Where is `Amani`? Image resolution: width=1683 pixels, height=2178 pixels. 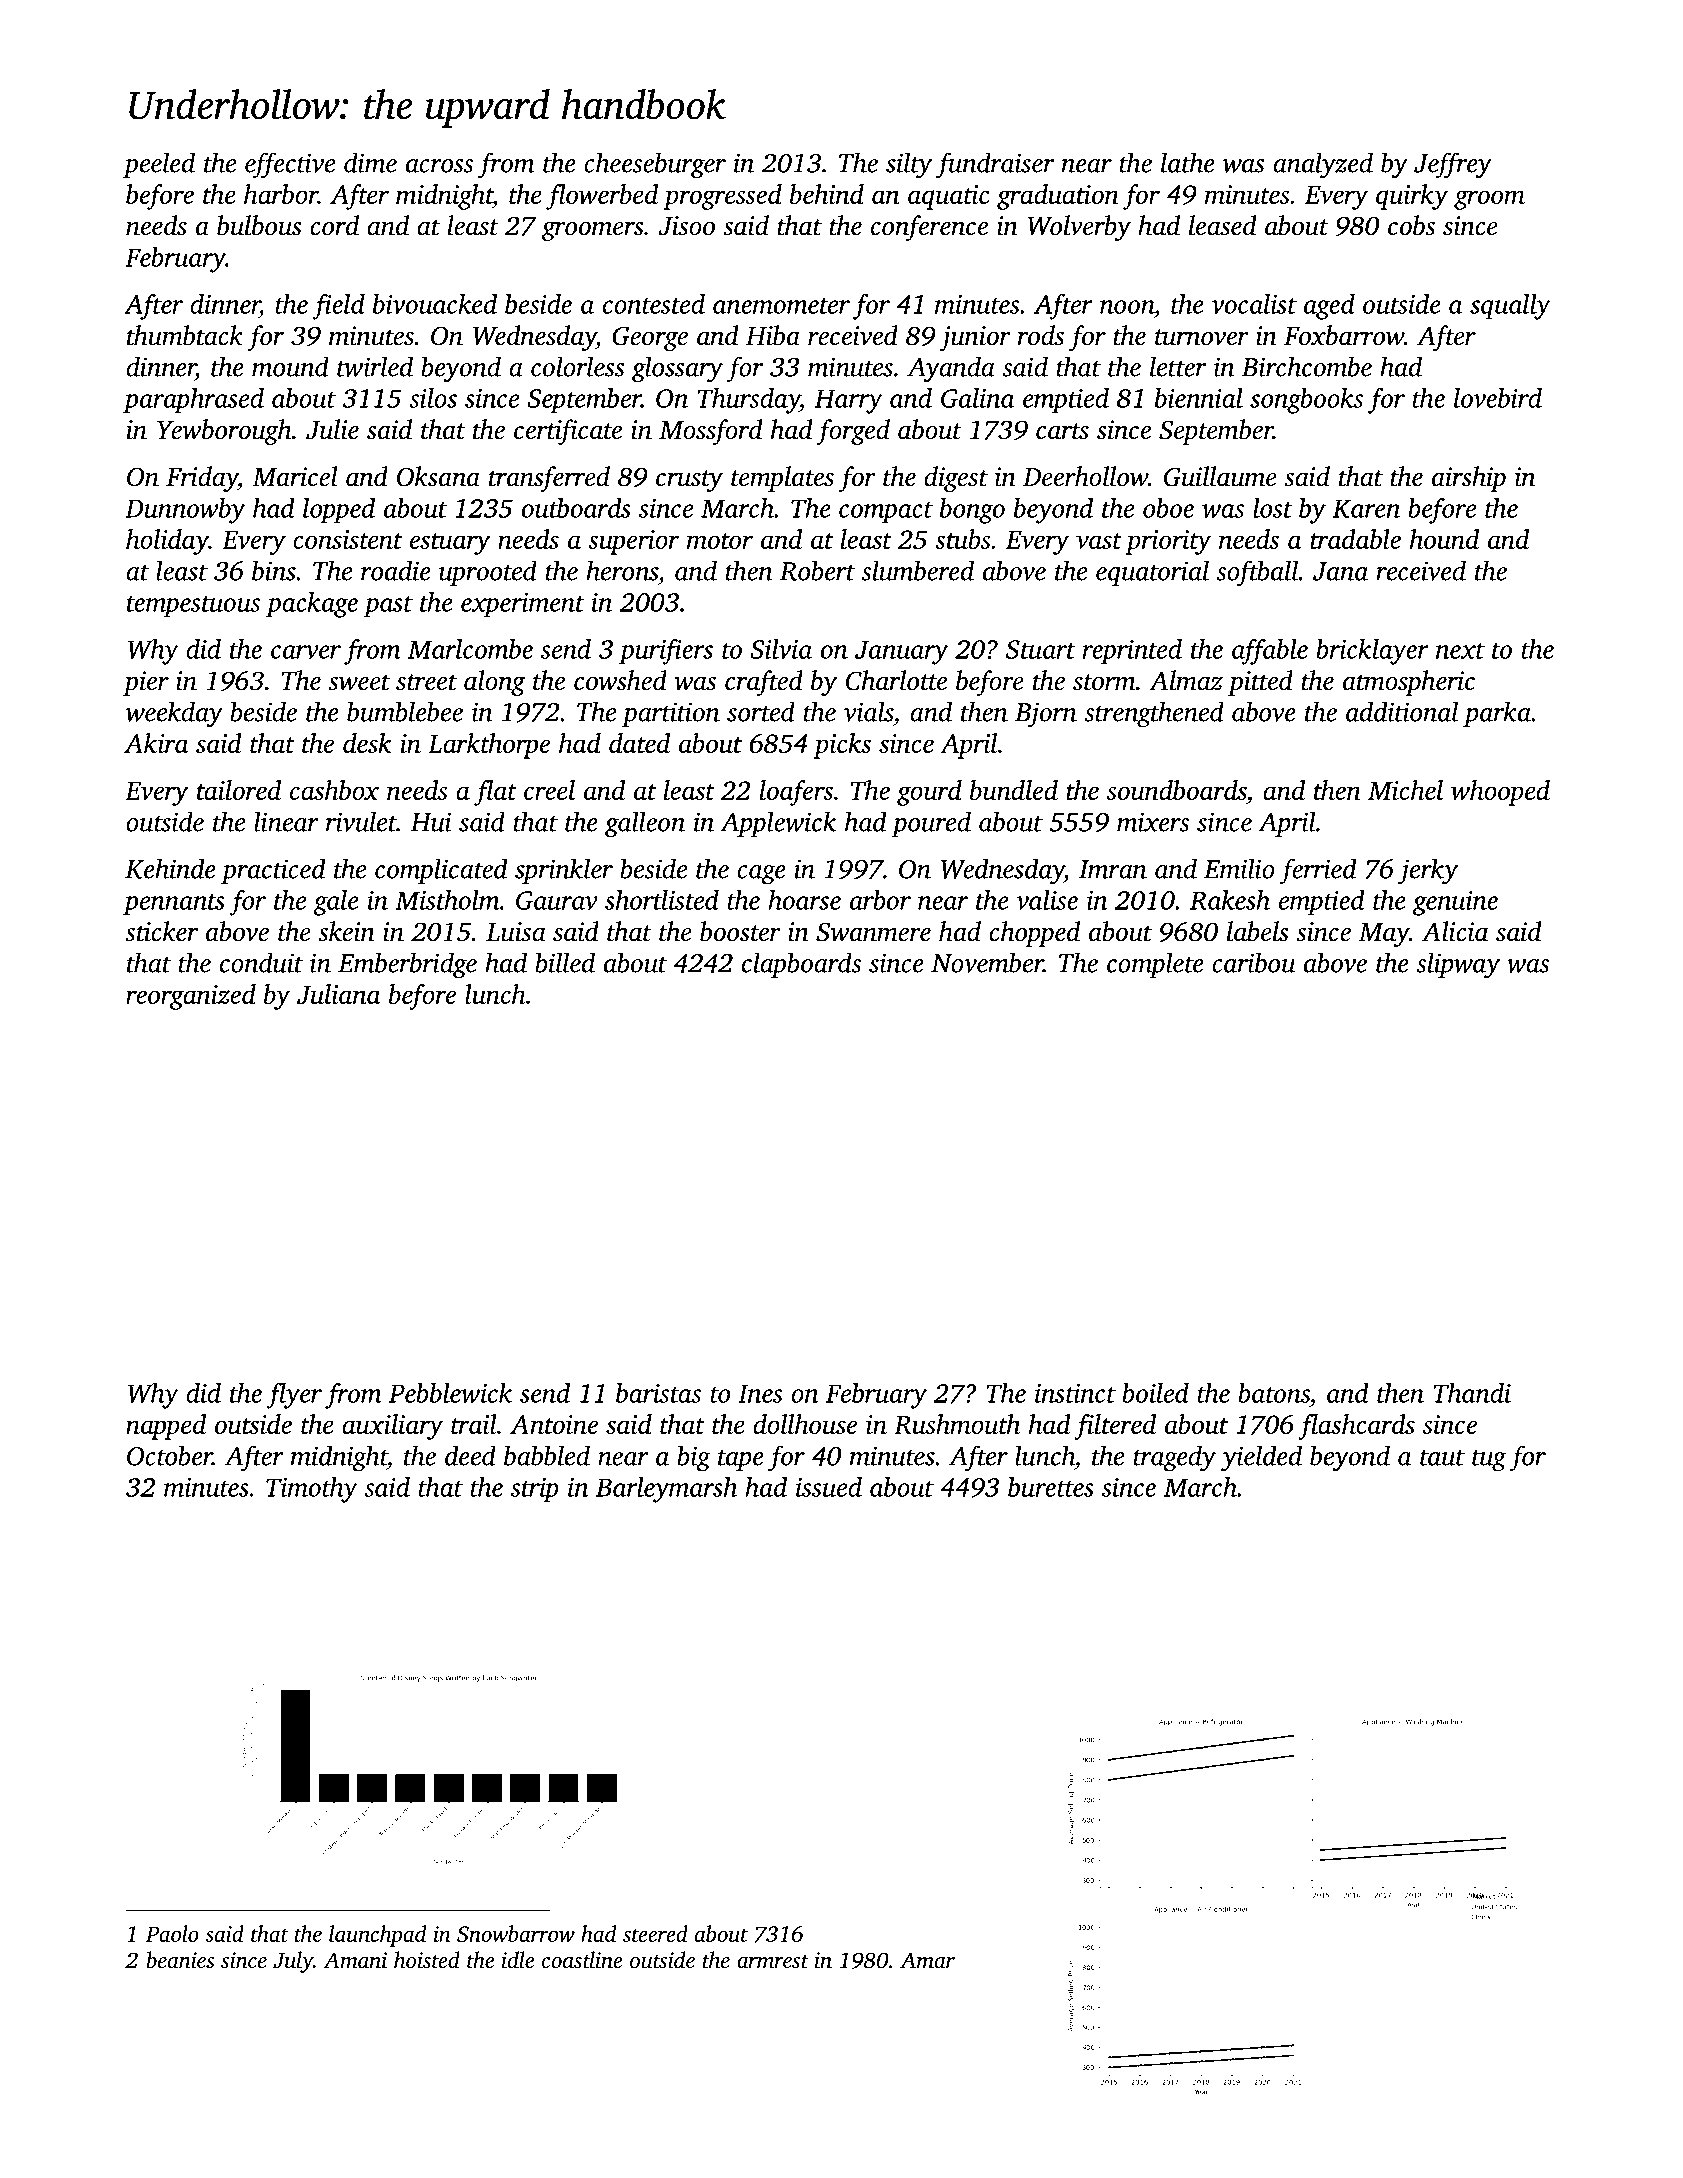
Amani is located at coordinates (355, 1960).
